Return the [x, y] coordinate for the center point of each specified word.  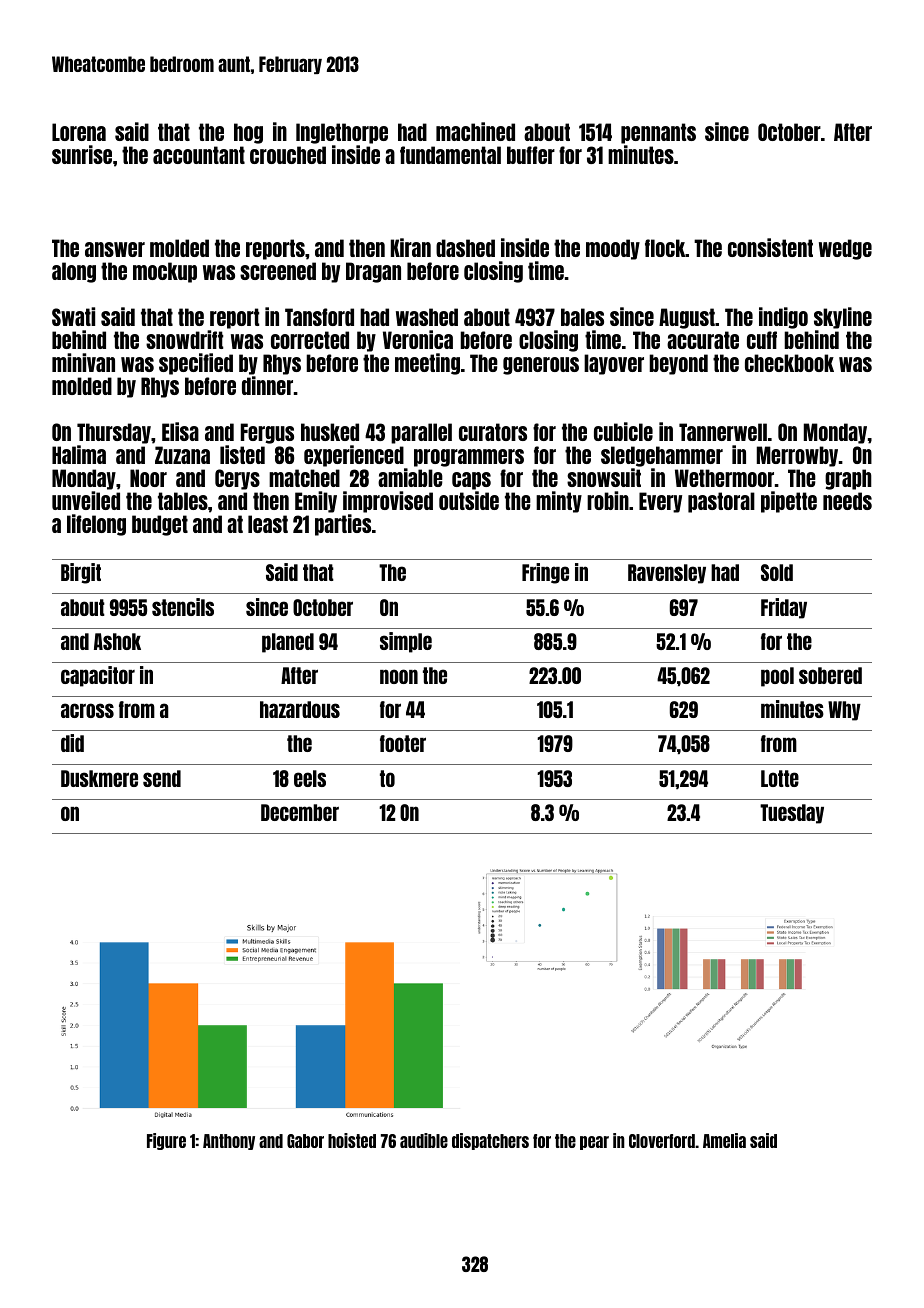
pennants [658, 133]
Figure [166, 1141]
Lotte [780, 778]
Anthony [229, 1142]
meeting [427, 364]
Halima [79, 454]
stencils [183, 607]
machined [475, 131]
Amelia [724, 1140]
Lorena [79, 132]
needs [847, 501]
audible [424, 1140]
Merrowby [797, 456]
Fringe [545, 573]
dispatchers [490, 1141]
